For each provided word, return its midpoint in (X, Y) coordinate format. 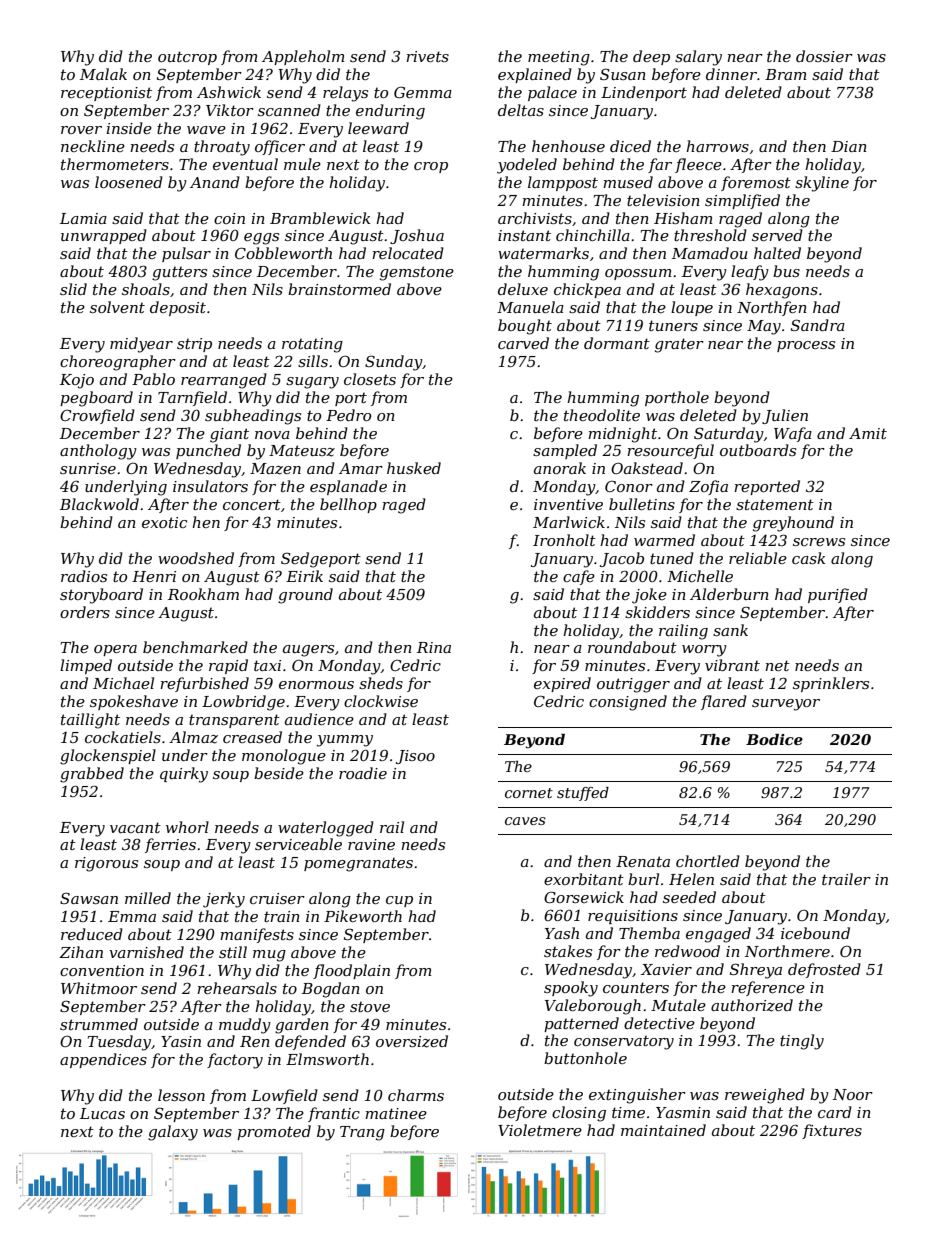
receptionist (106, 94)
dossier (824, 56)
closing (579, 1114)
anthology (98, 452)
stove (370, 1006)
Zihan (81, 952)
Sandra (818, 325)
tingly (802, 1042)
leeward (378, 128)
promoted (274, 1132)
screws (819, 542)
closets (370, 379)
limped (86, 666)
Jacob (622, 559)
